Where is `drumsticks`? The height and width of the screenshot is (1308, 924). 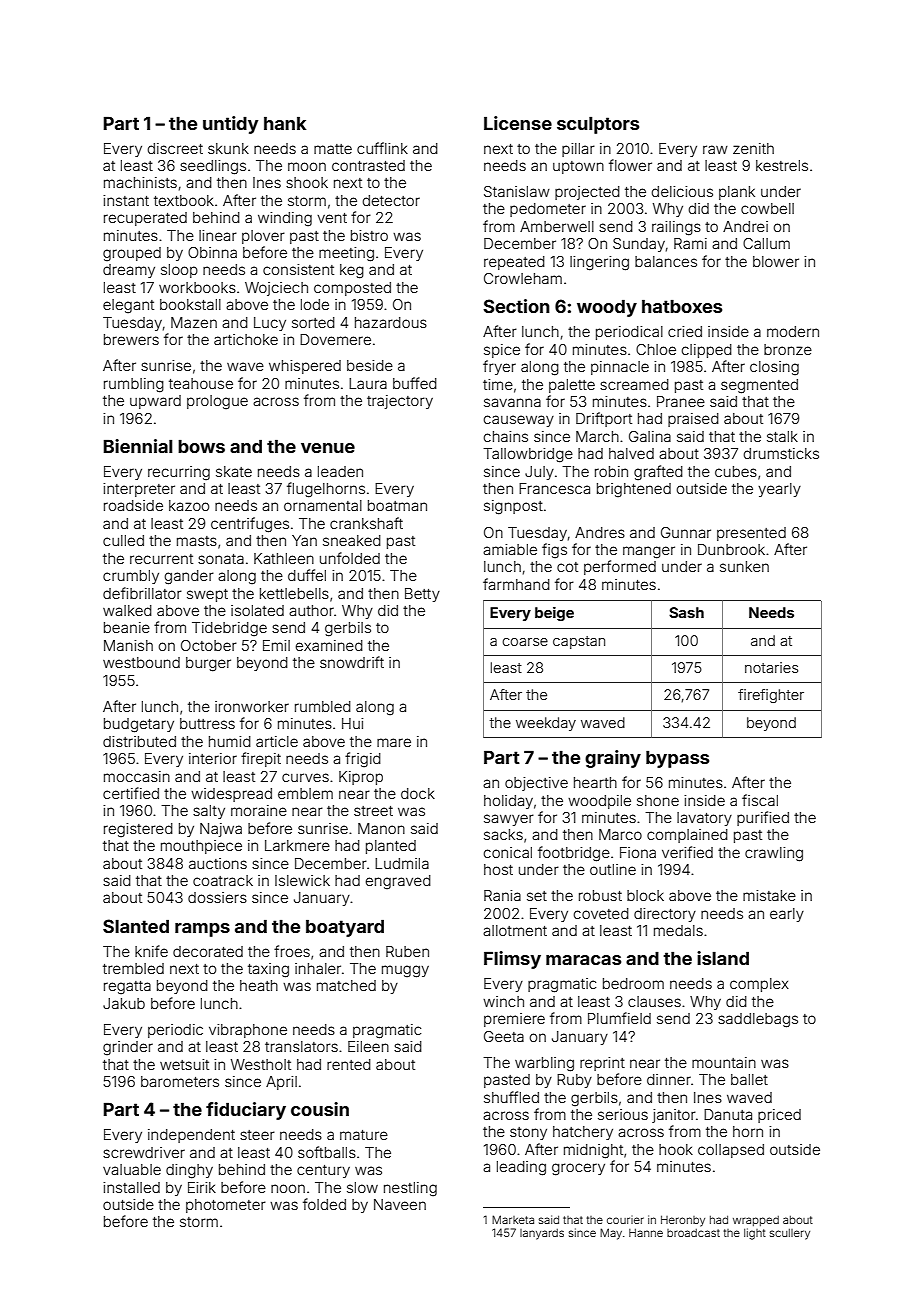 drumsticks is located at coordinates (781, 453).
